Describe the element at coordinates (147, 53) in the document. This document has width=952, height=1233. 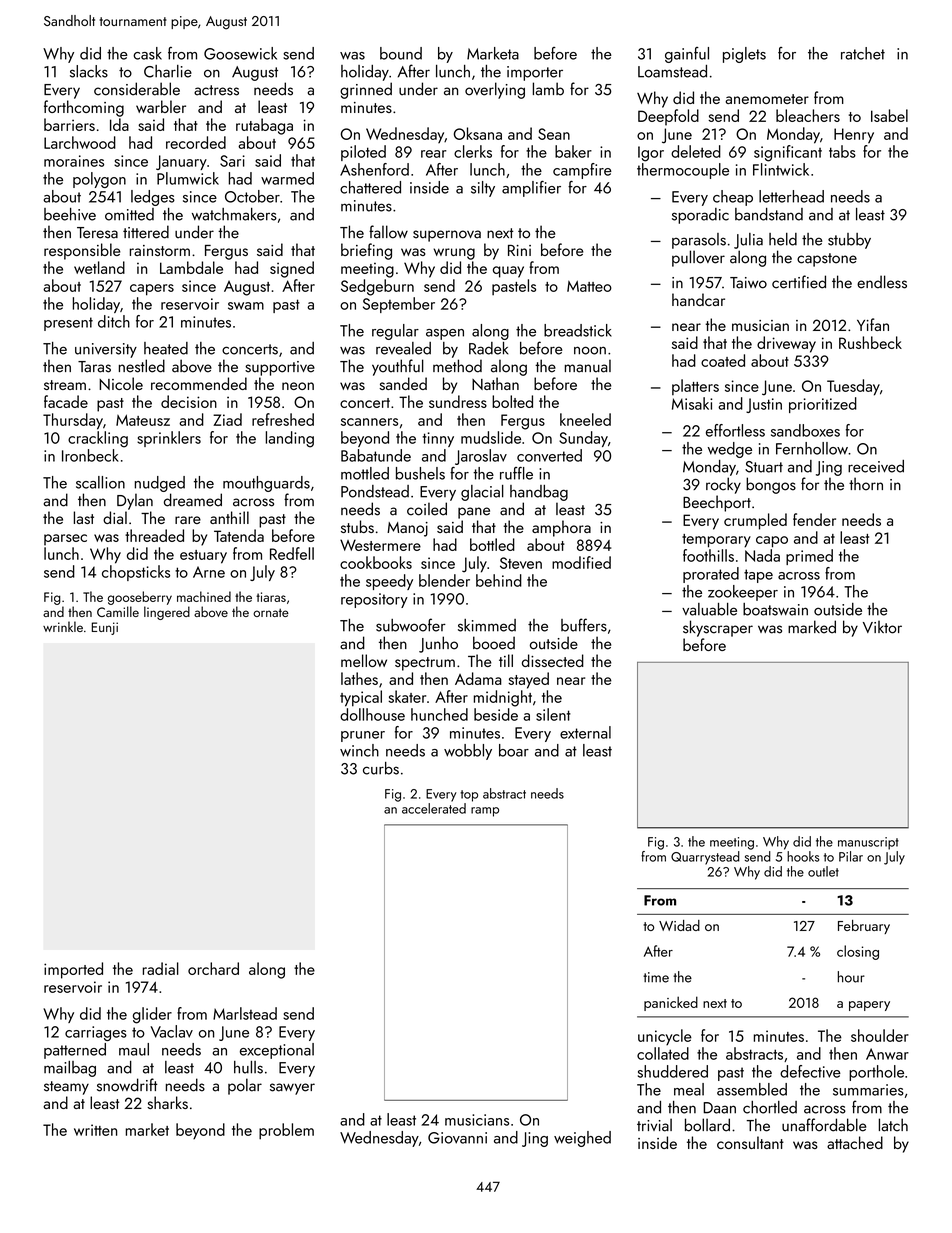
I see `cask` at that location.
